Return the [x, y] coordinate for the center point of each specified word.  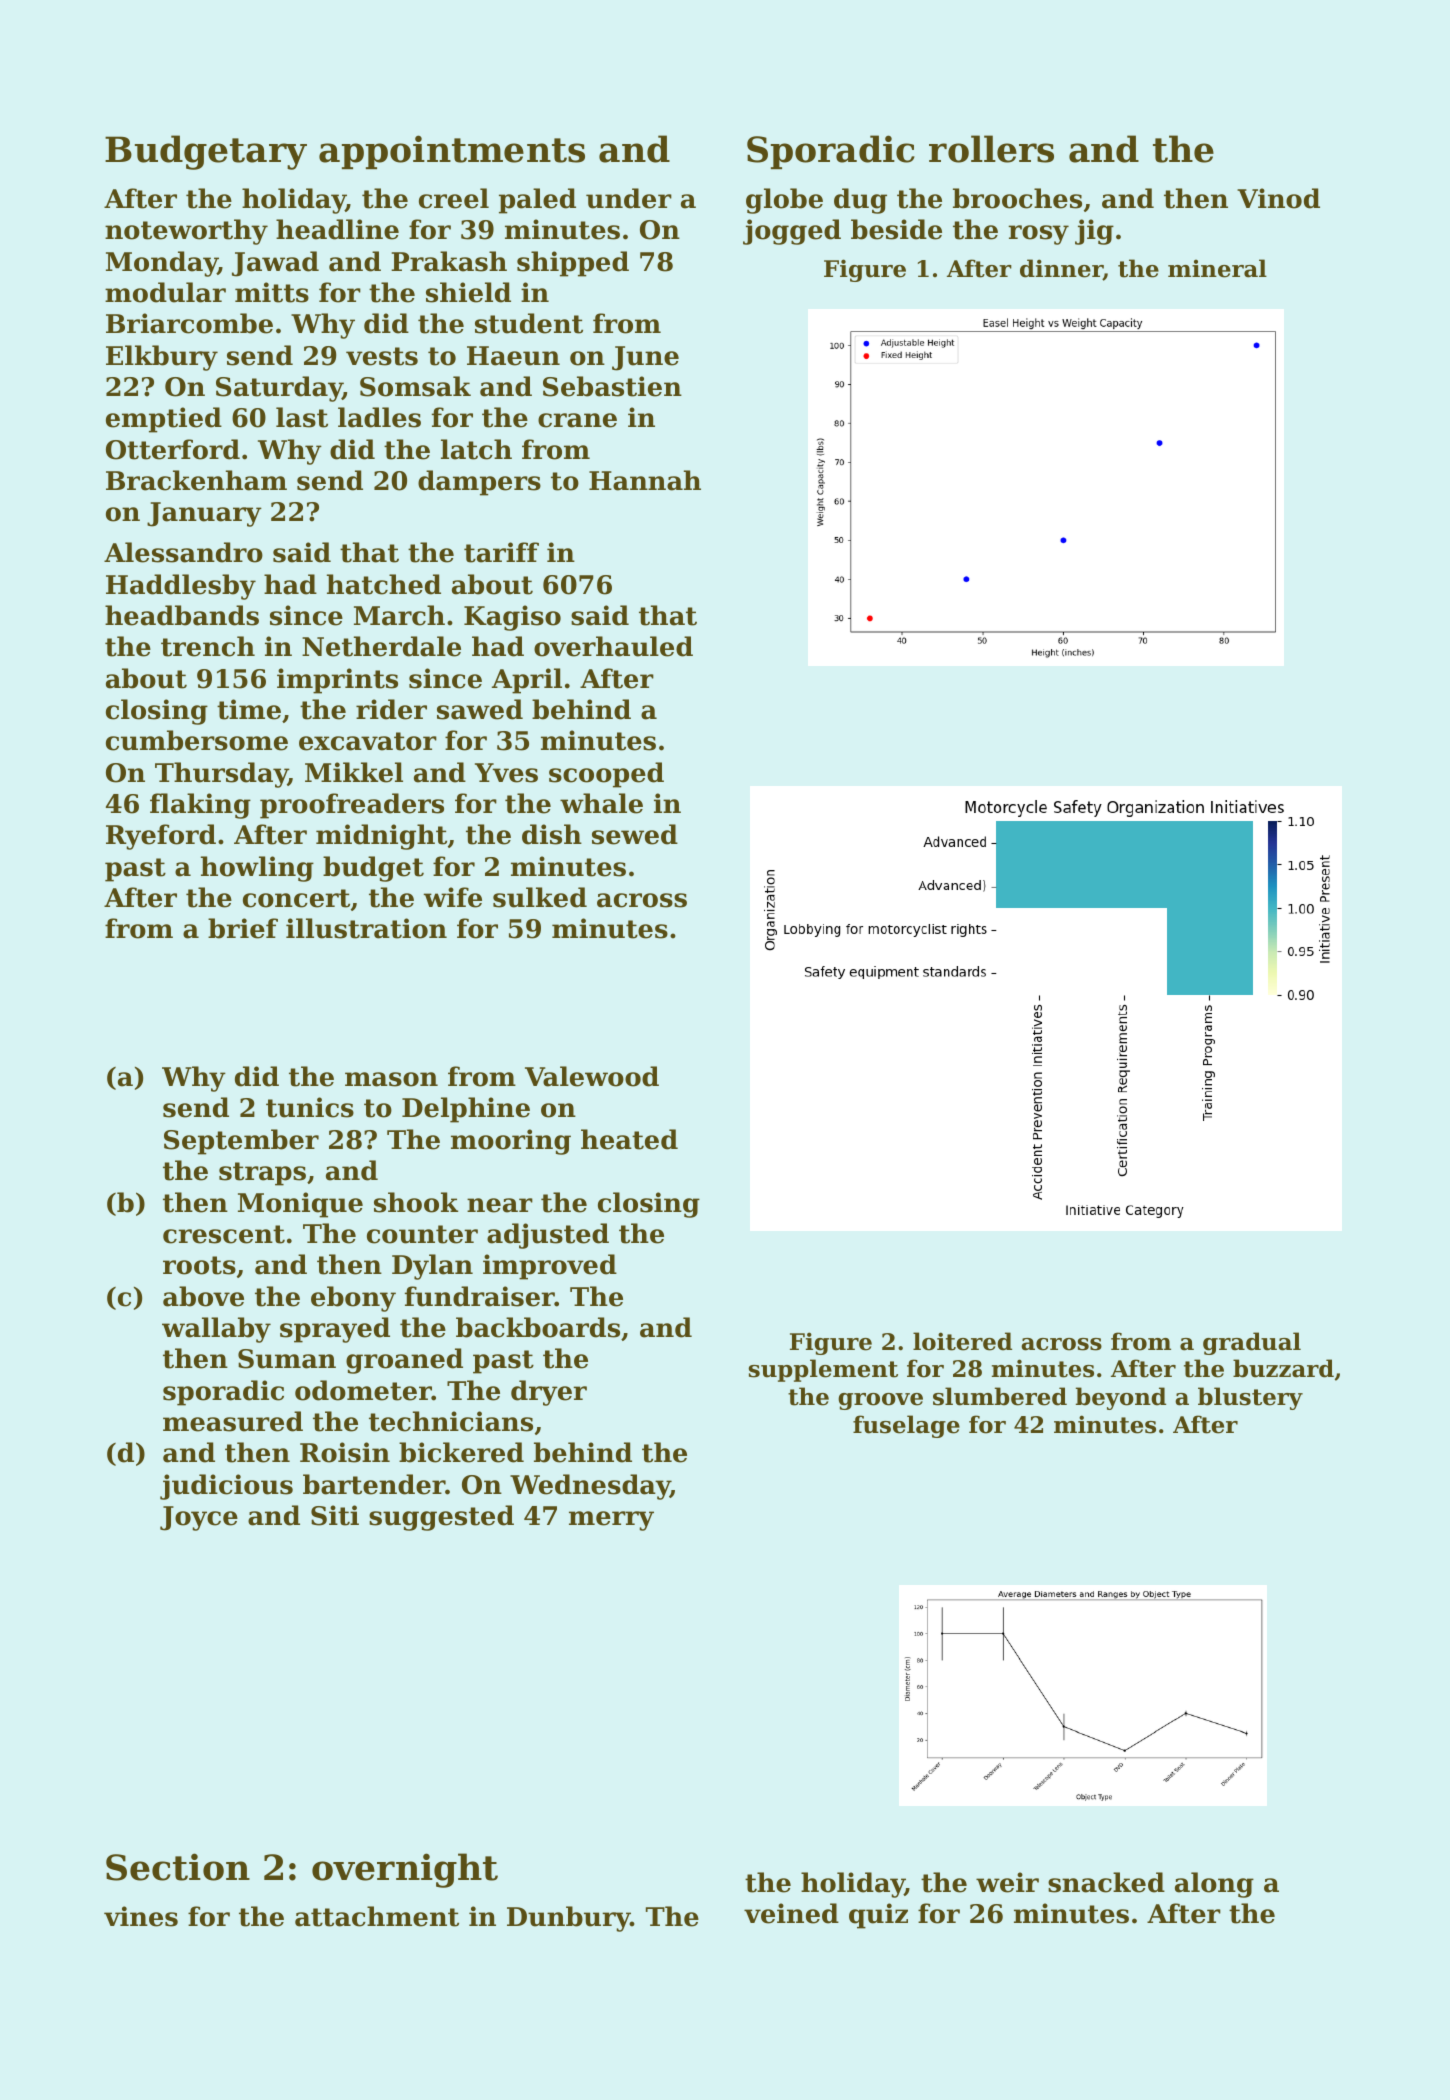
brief [243, 928]
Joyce [199, 1518]
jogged [792, 232]
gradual [1252, 1343]
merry [611, 1521]
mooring [511, 1142]
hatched [384, 584]
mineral [1217, 268]
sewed [635, 834]
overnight [405, 1870]
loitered [962, 1341]
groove [880, 1401]
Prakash [449, 261]
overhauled [613, 646]
